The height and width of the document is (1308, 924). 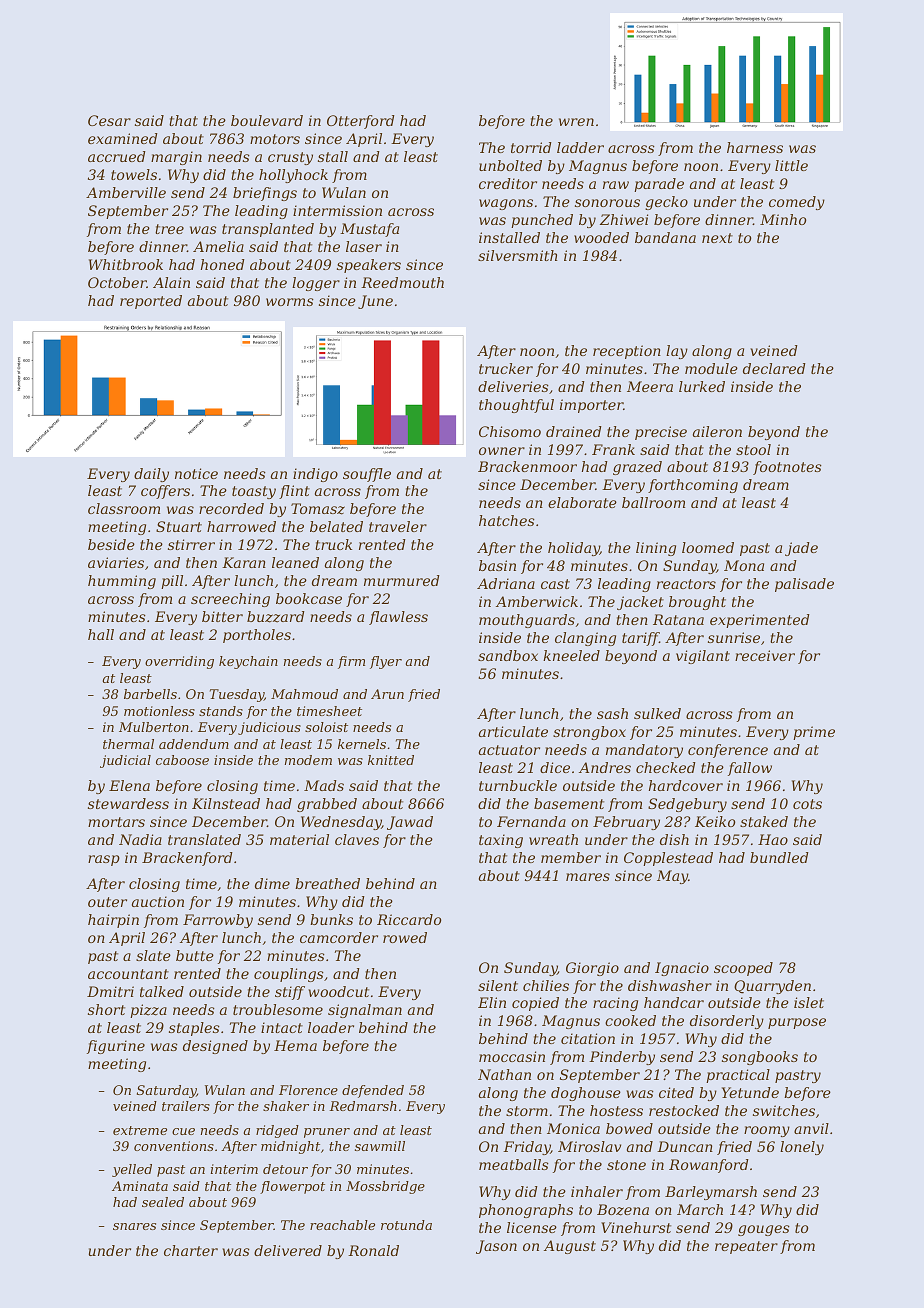 What do you see at coordinates (275, 139) in the document?
I see `motors` at bounding box center [275, 139].
